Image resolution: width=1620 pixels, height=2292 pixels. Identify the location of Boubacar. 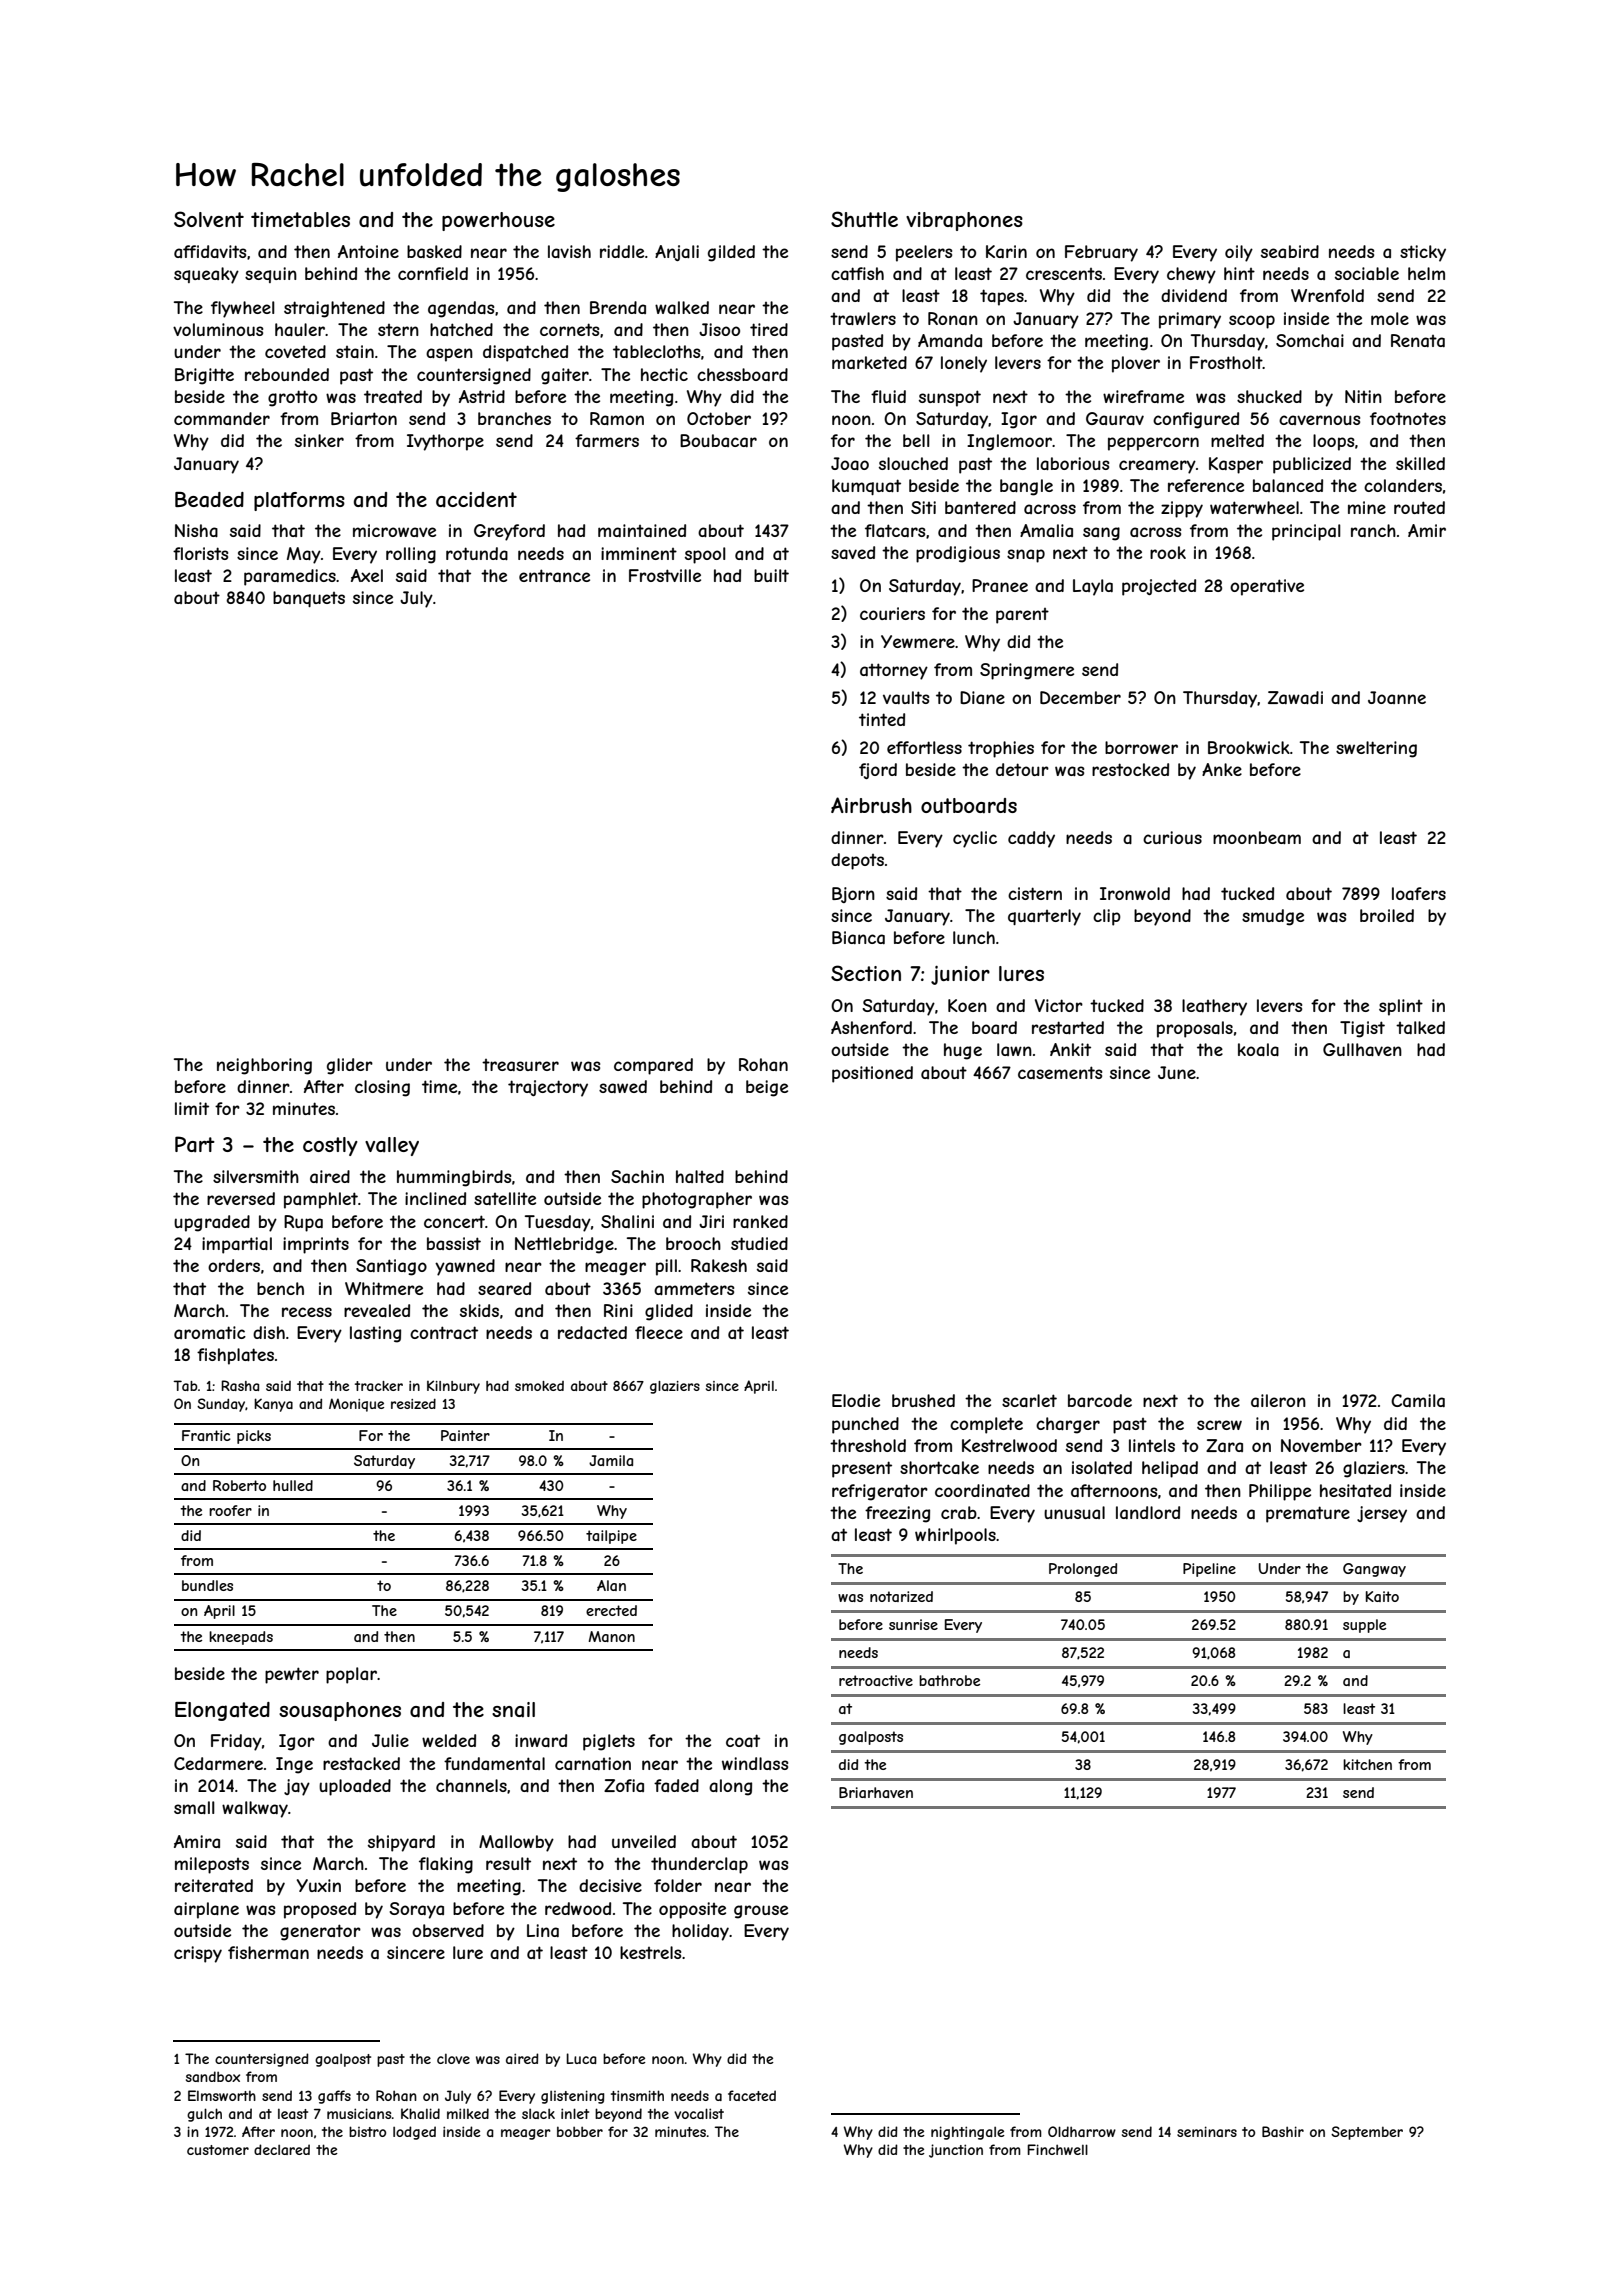
(718, 440).
